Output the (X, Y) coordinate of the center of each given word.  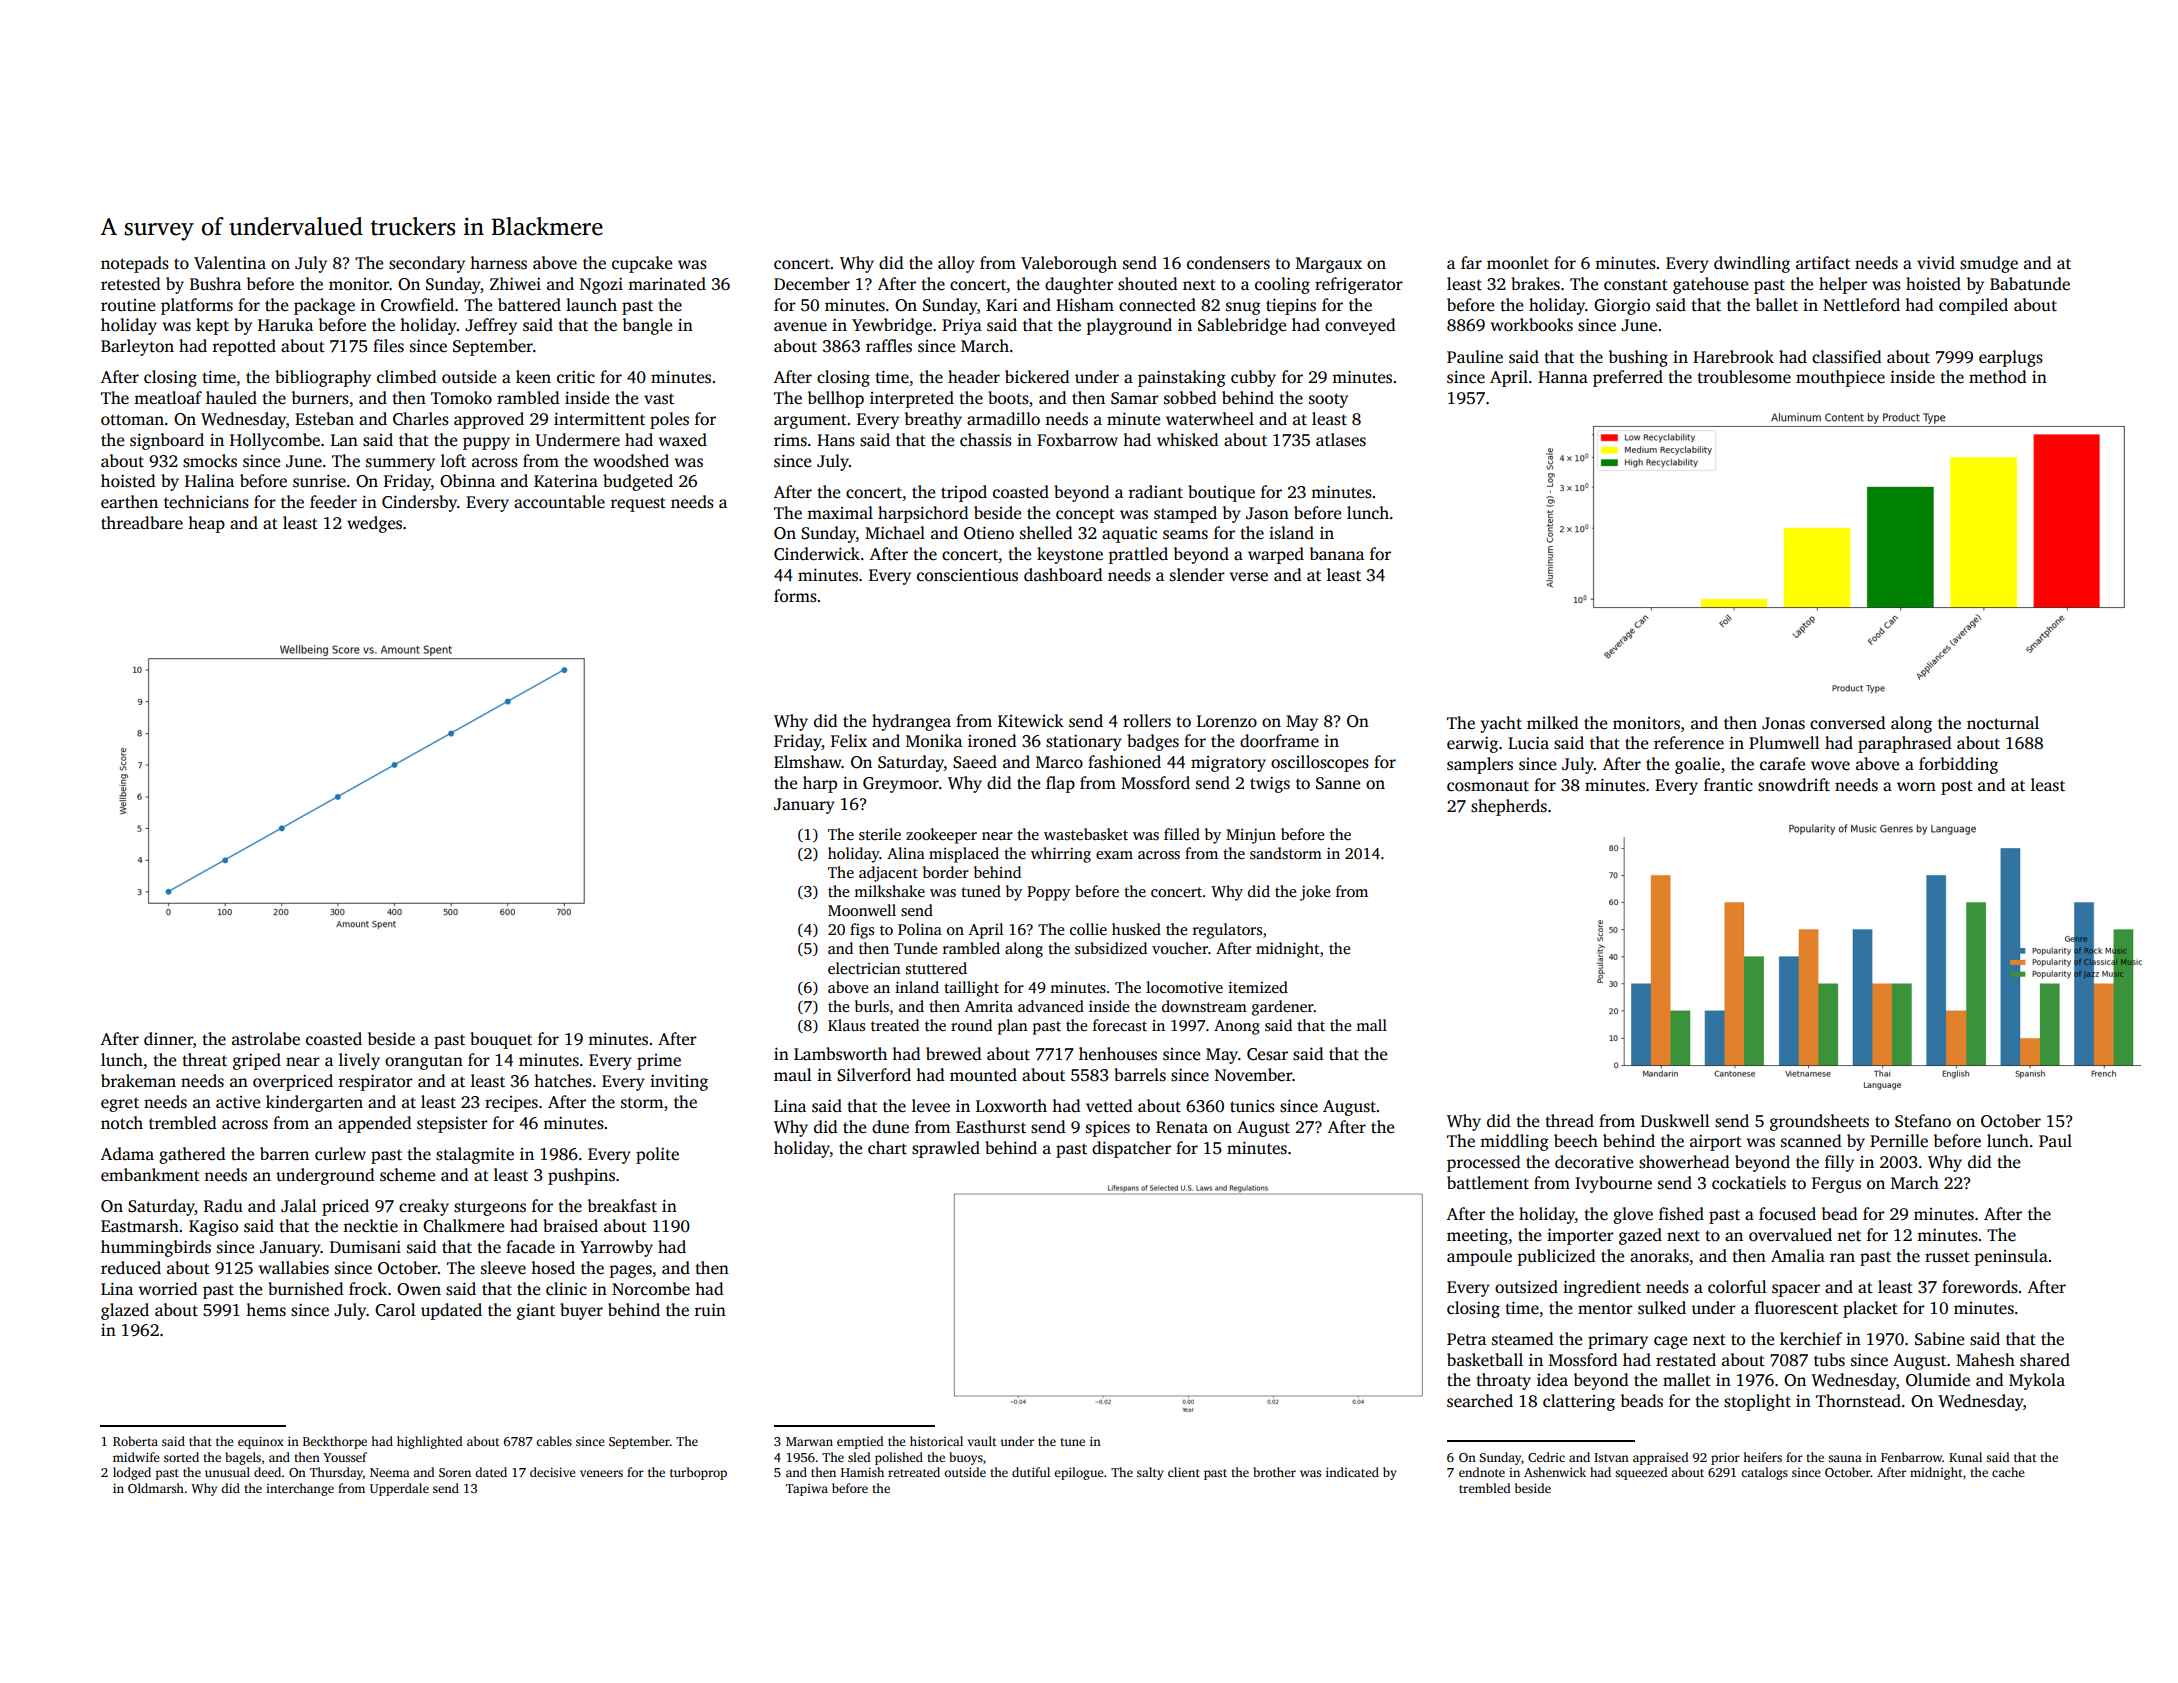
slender (1197, 575)
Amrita (989, 1006)
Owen (419, 1289)
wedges (374, 524)
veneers (601, 1473)
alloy (956, 264)
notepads (135, 264)
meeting (1477, 1236)
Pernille (1899, 1141)
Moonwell (862, 910)
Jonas (1783, 723)
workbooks (1531, 325)
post (1957, 787)
